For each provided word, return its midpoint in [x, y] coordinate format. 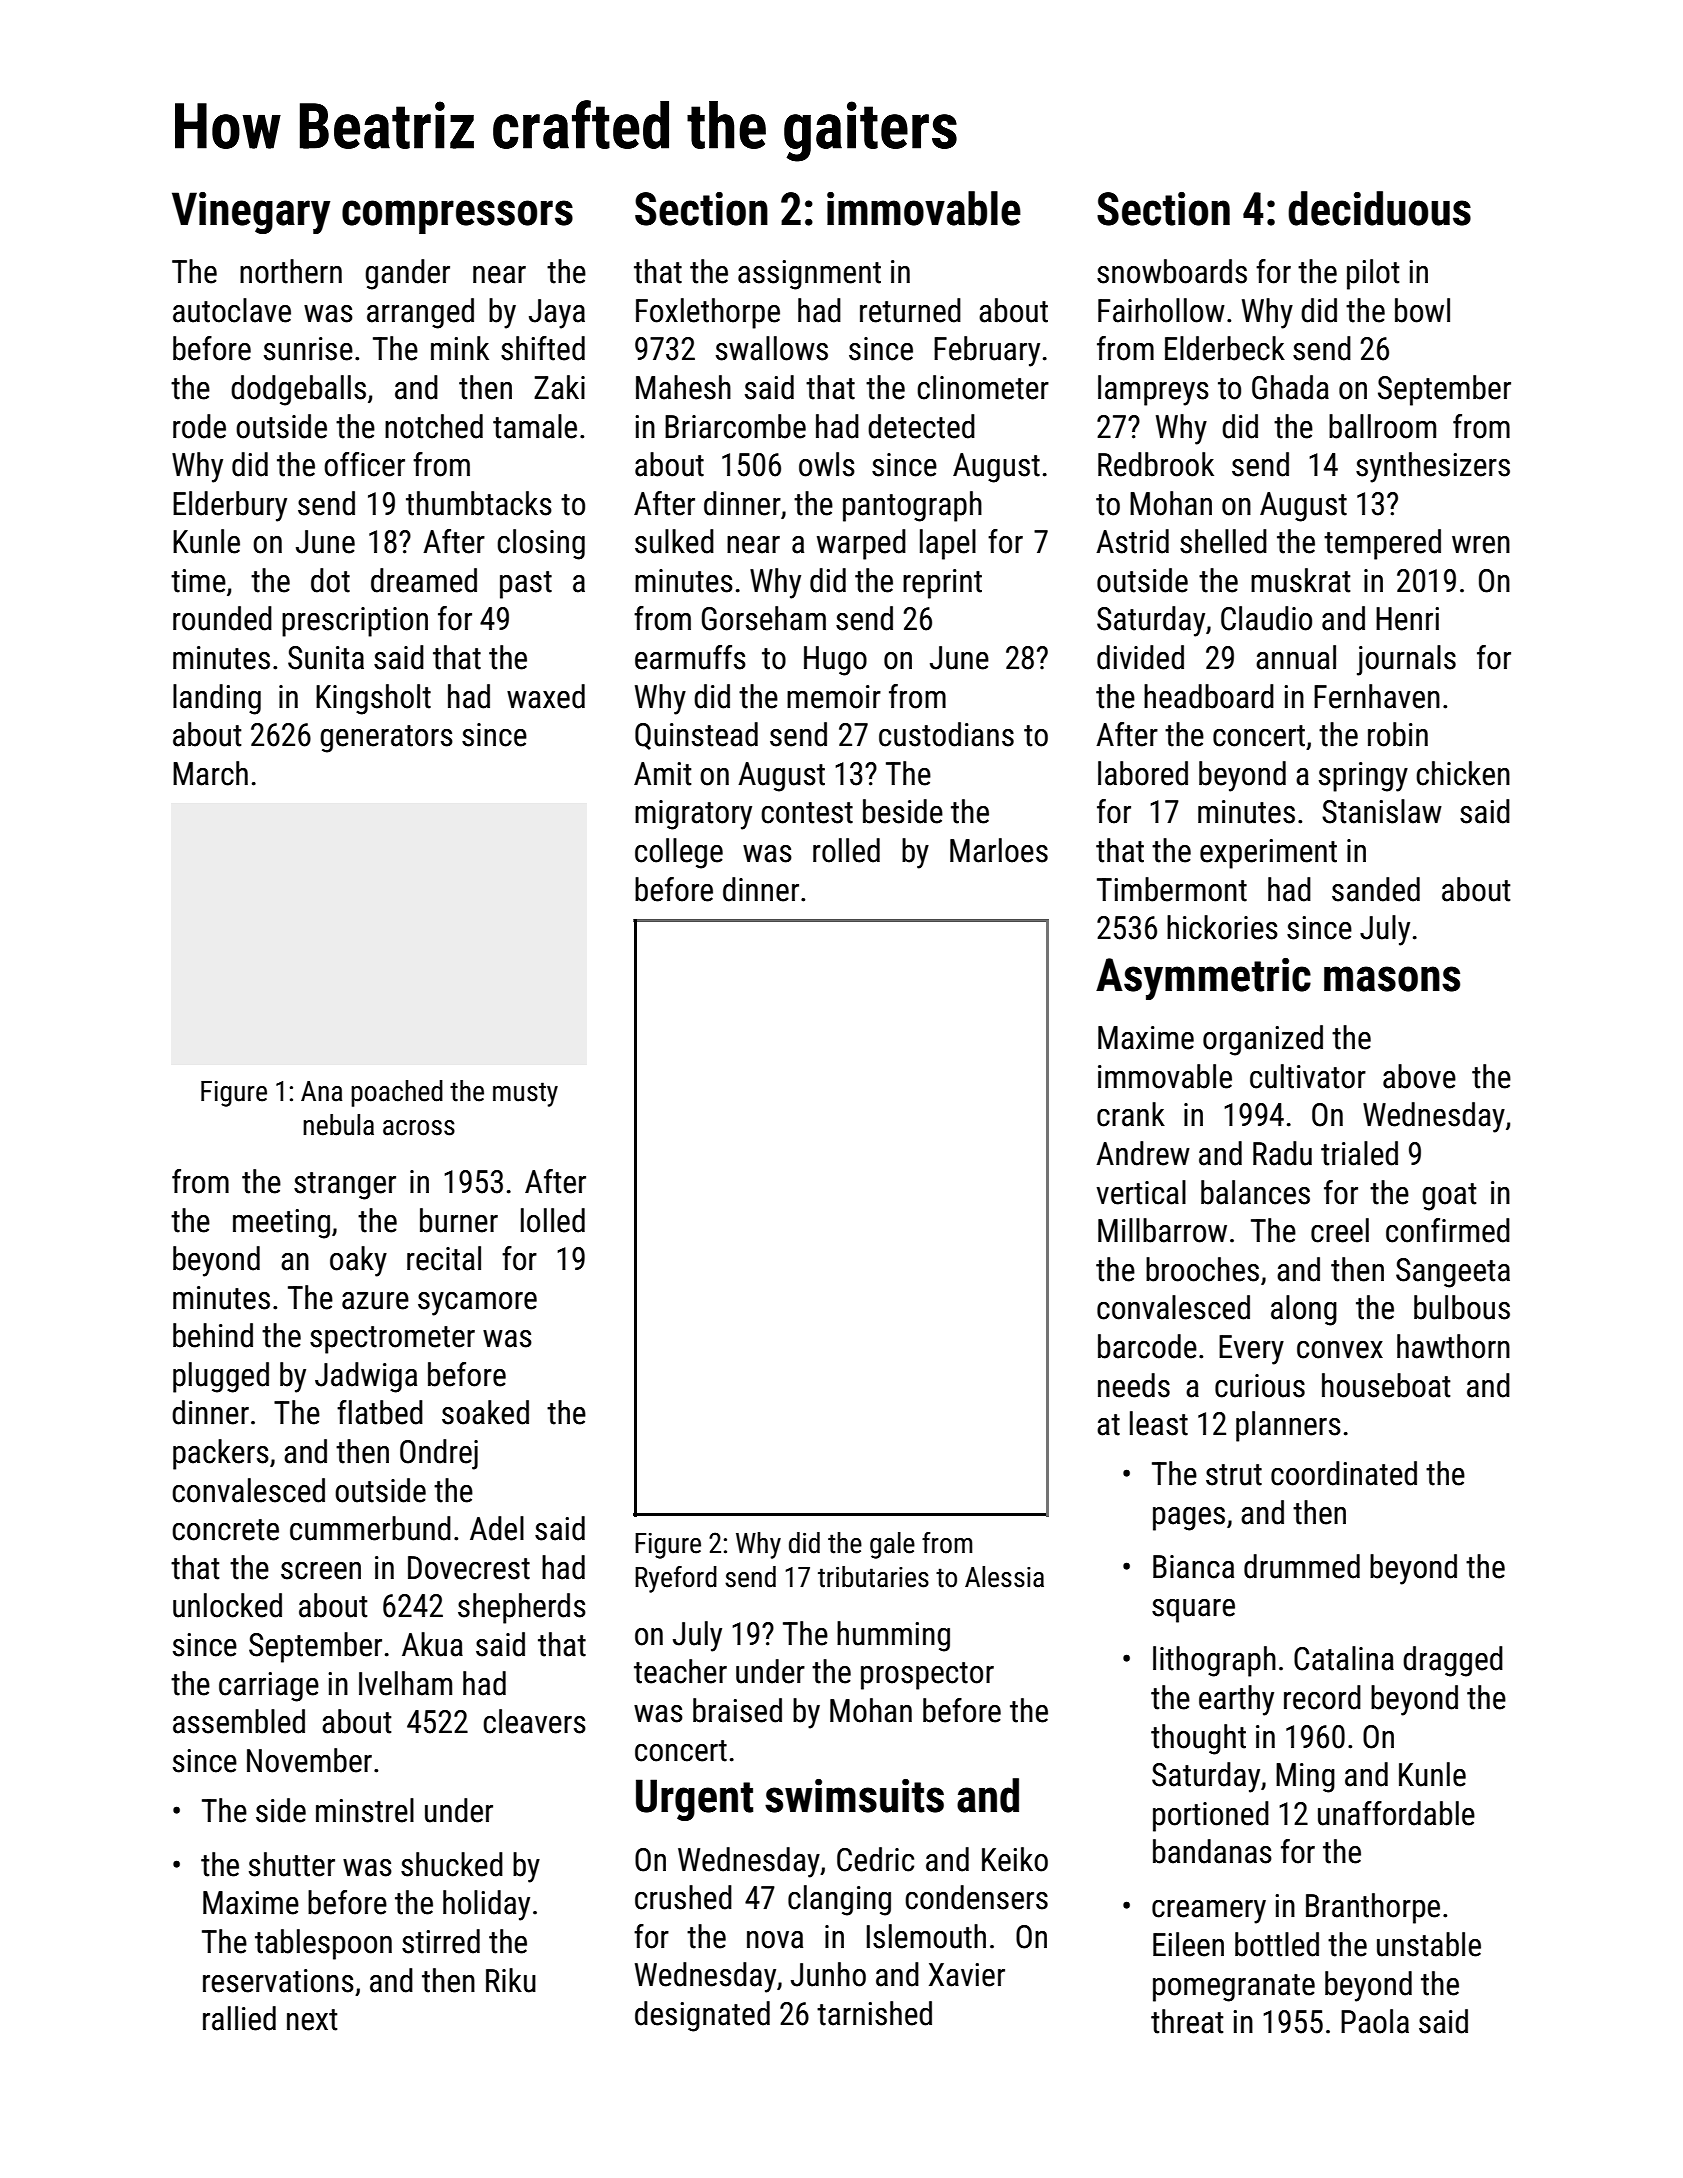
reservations [278, 1981]
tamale [535, 426]
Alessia [1004, 1577]
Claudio [1266, 618]
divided [1140, 657]
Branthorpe [1373, 1908]
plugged [221, 1377]
